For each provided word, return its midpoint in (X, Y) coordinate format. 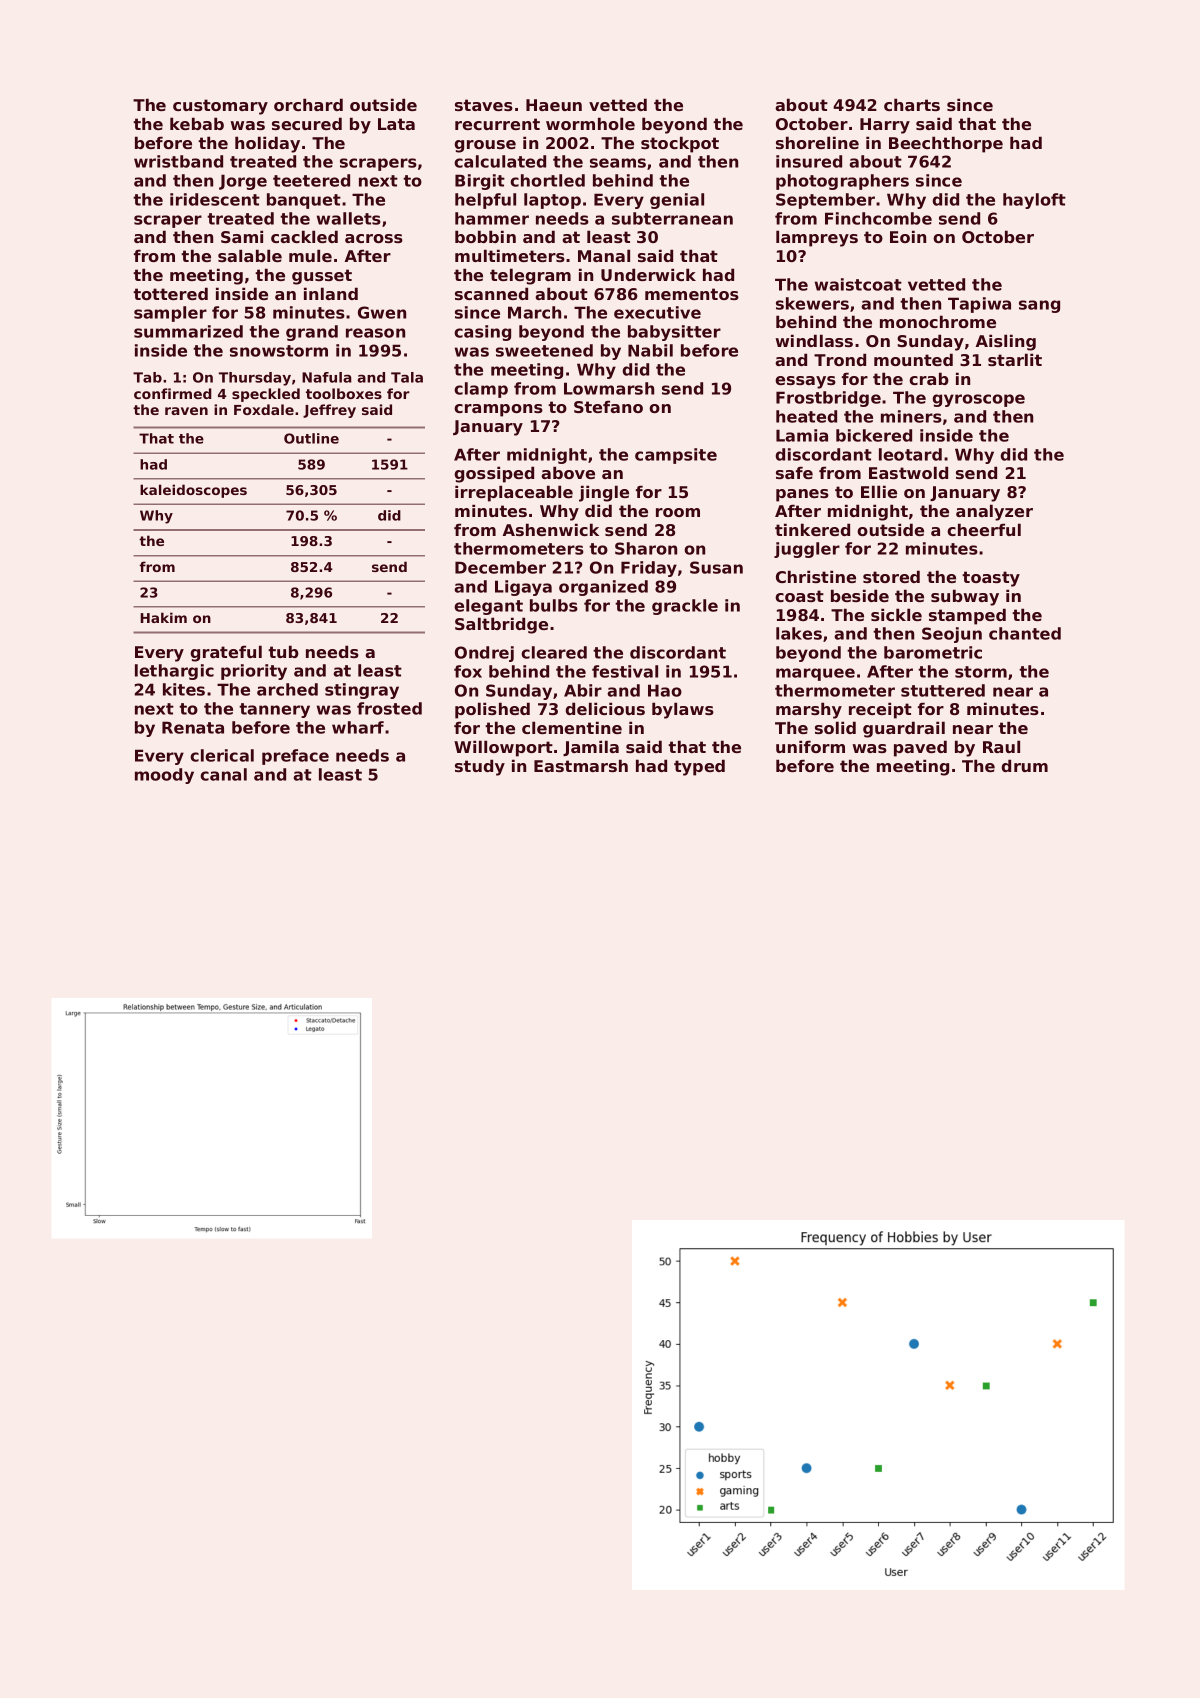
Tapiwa (979, 305)
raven (186, 411)
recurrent (497, 124)
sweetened (544, 350)
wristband (178, 161)
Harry (885, 126)
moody (164, 776)
